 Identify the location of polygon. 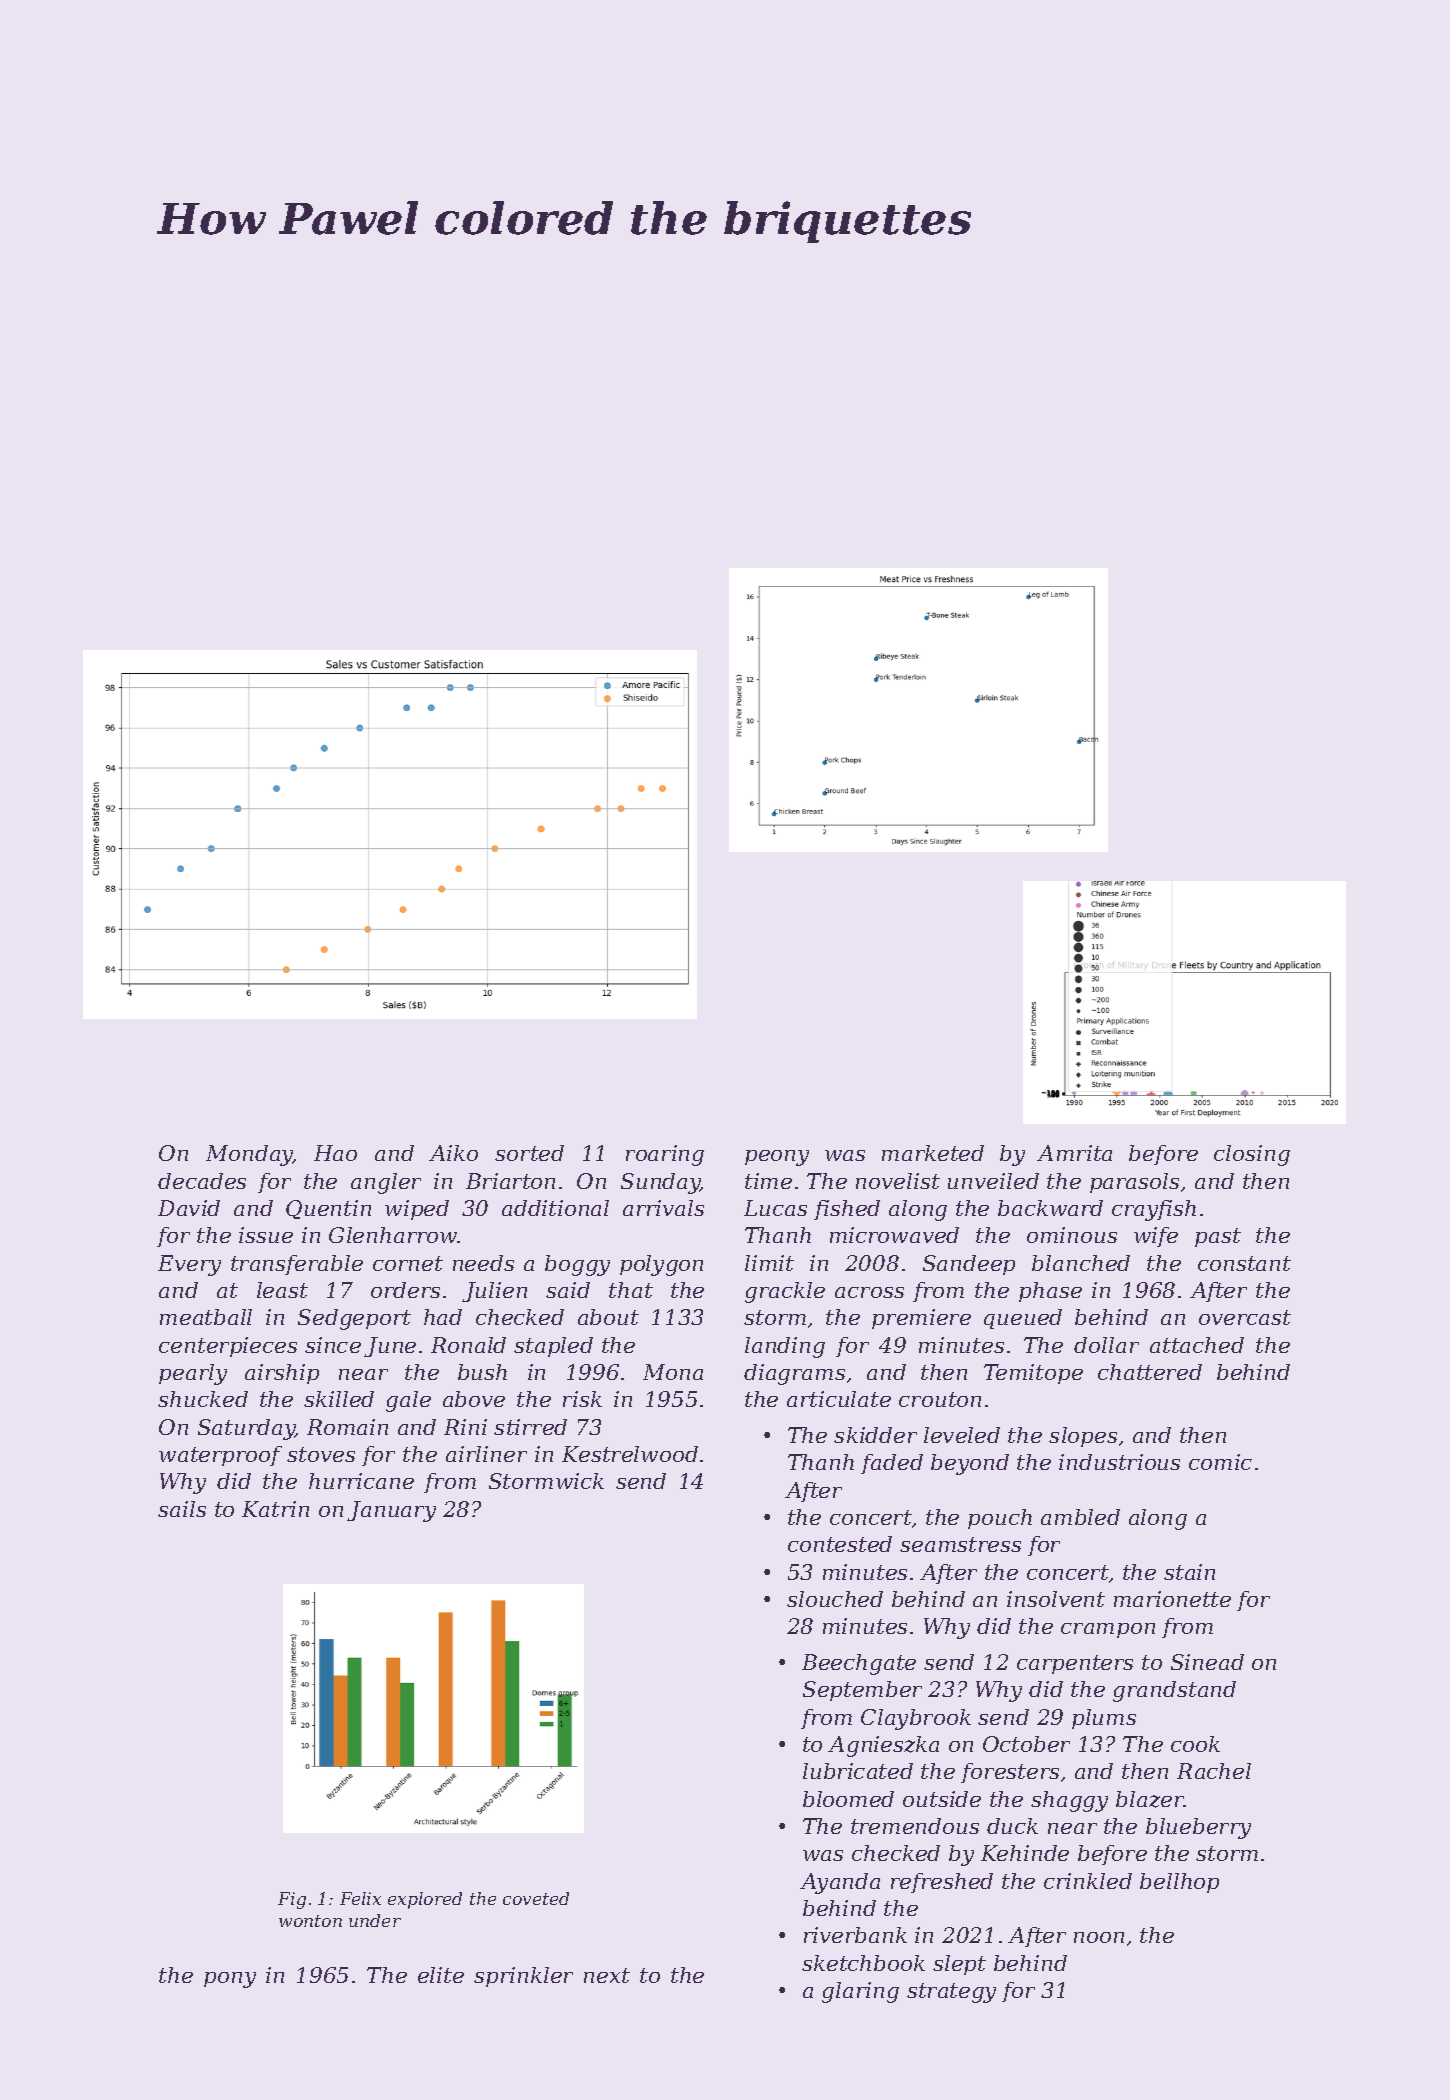
(661, 1265).
